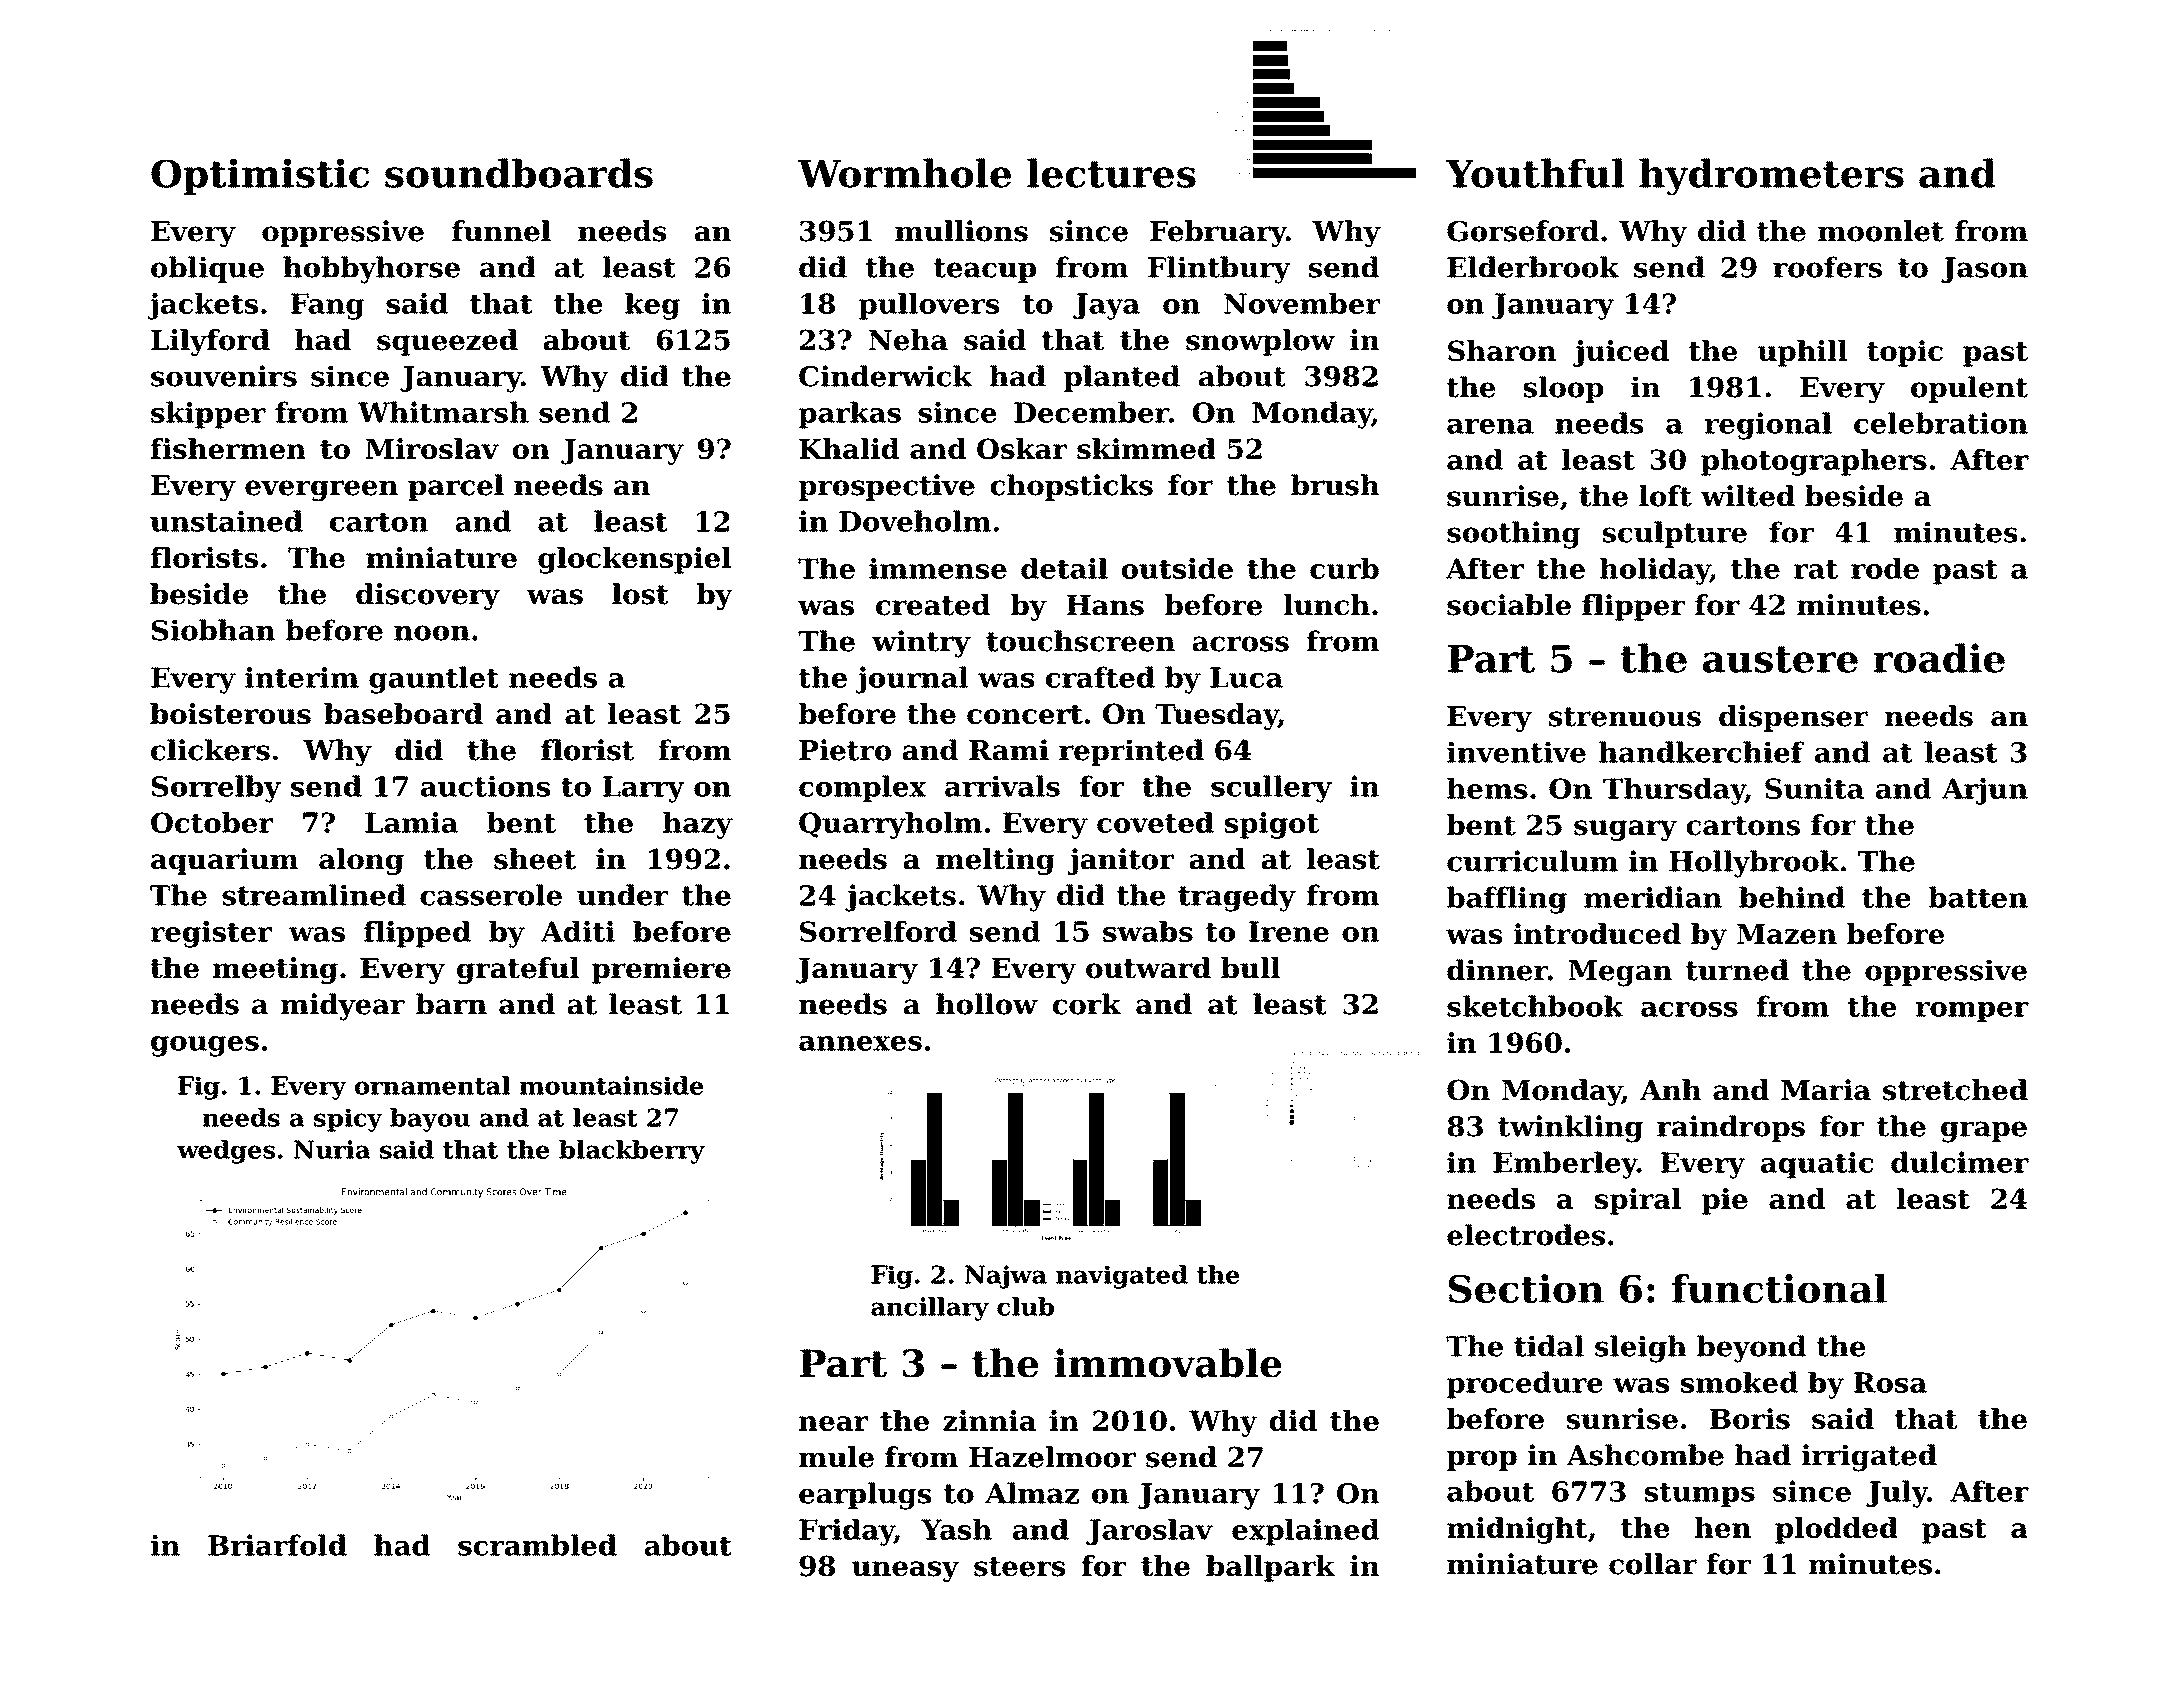 The width and height of the screenshot is (2178, 1683). What do you see at coordinates (1836, 1530) in the screenshot?
I see `plodded` at bounding box center [1836, 1530].
